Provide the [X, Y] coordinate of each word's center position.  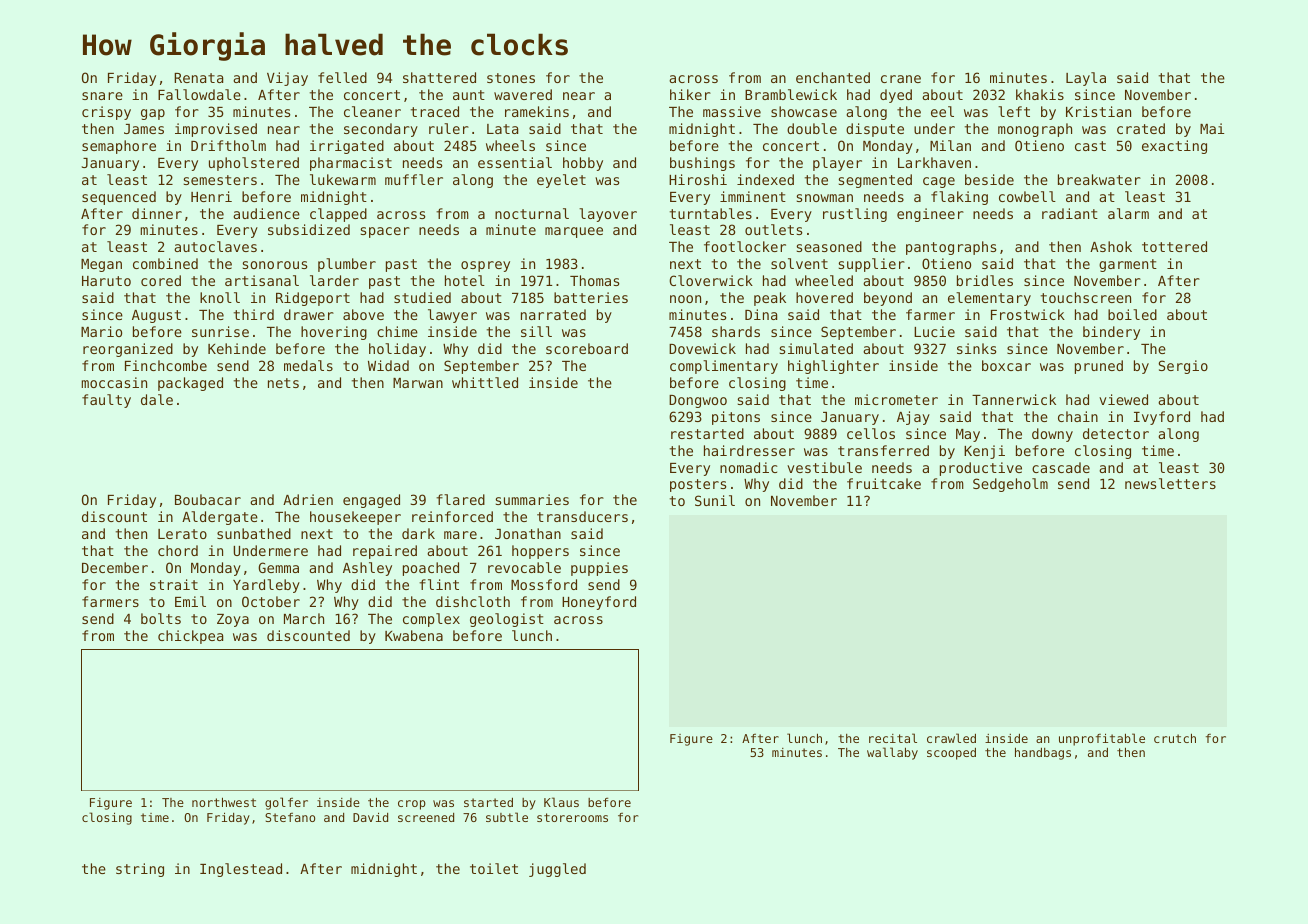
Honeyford [599, 603]
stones [511, 78]
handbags [1043, 753]
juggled [557, 870]
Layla [1086, 79]
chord [178, 550]
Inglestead [241, 870]
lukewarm [343, 179]
